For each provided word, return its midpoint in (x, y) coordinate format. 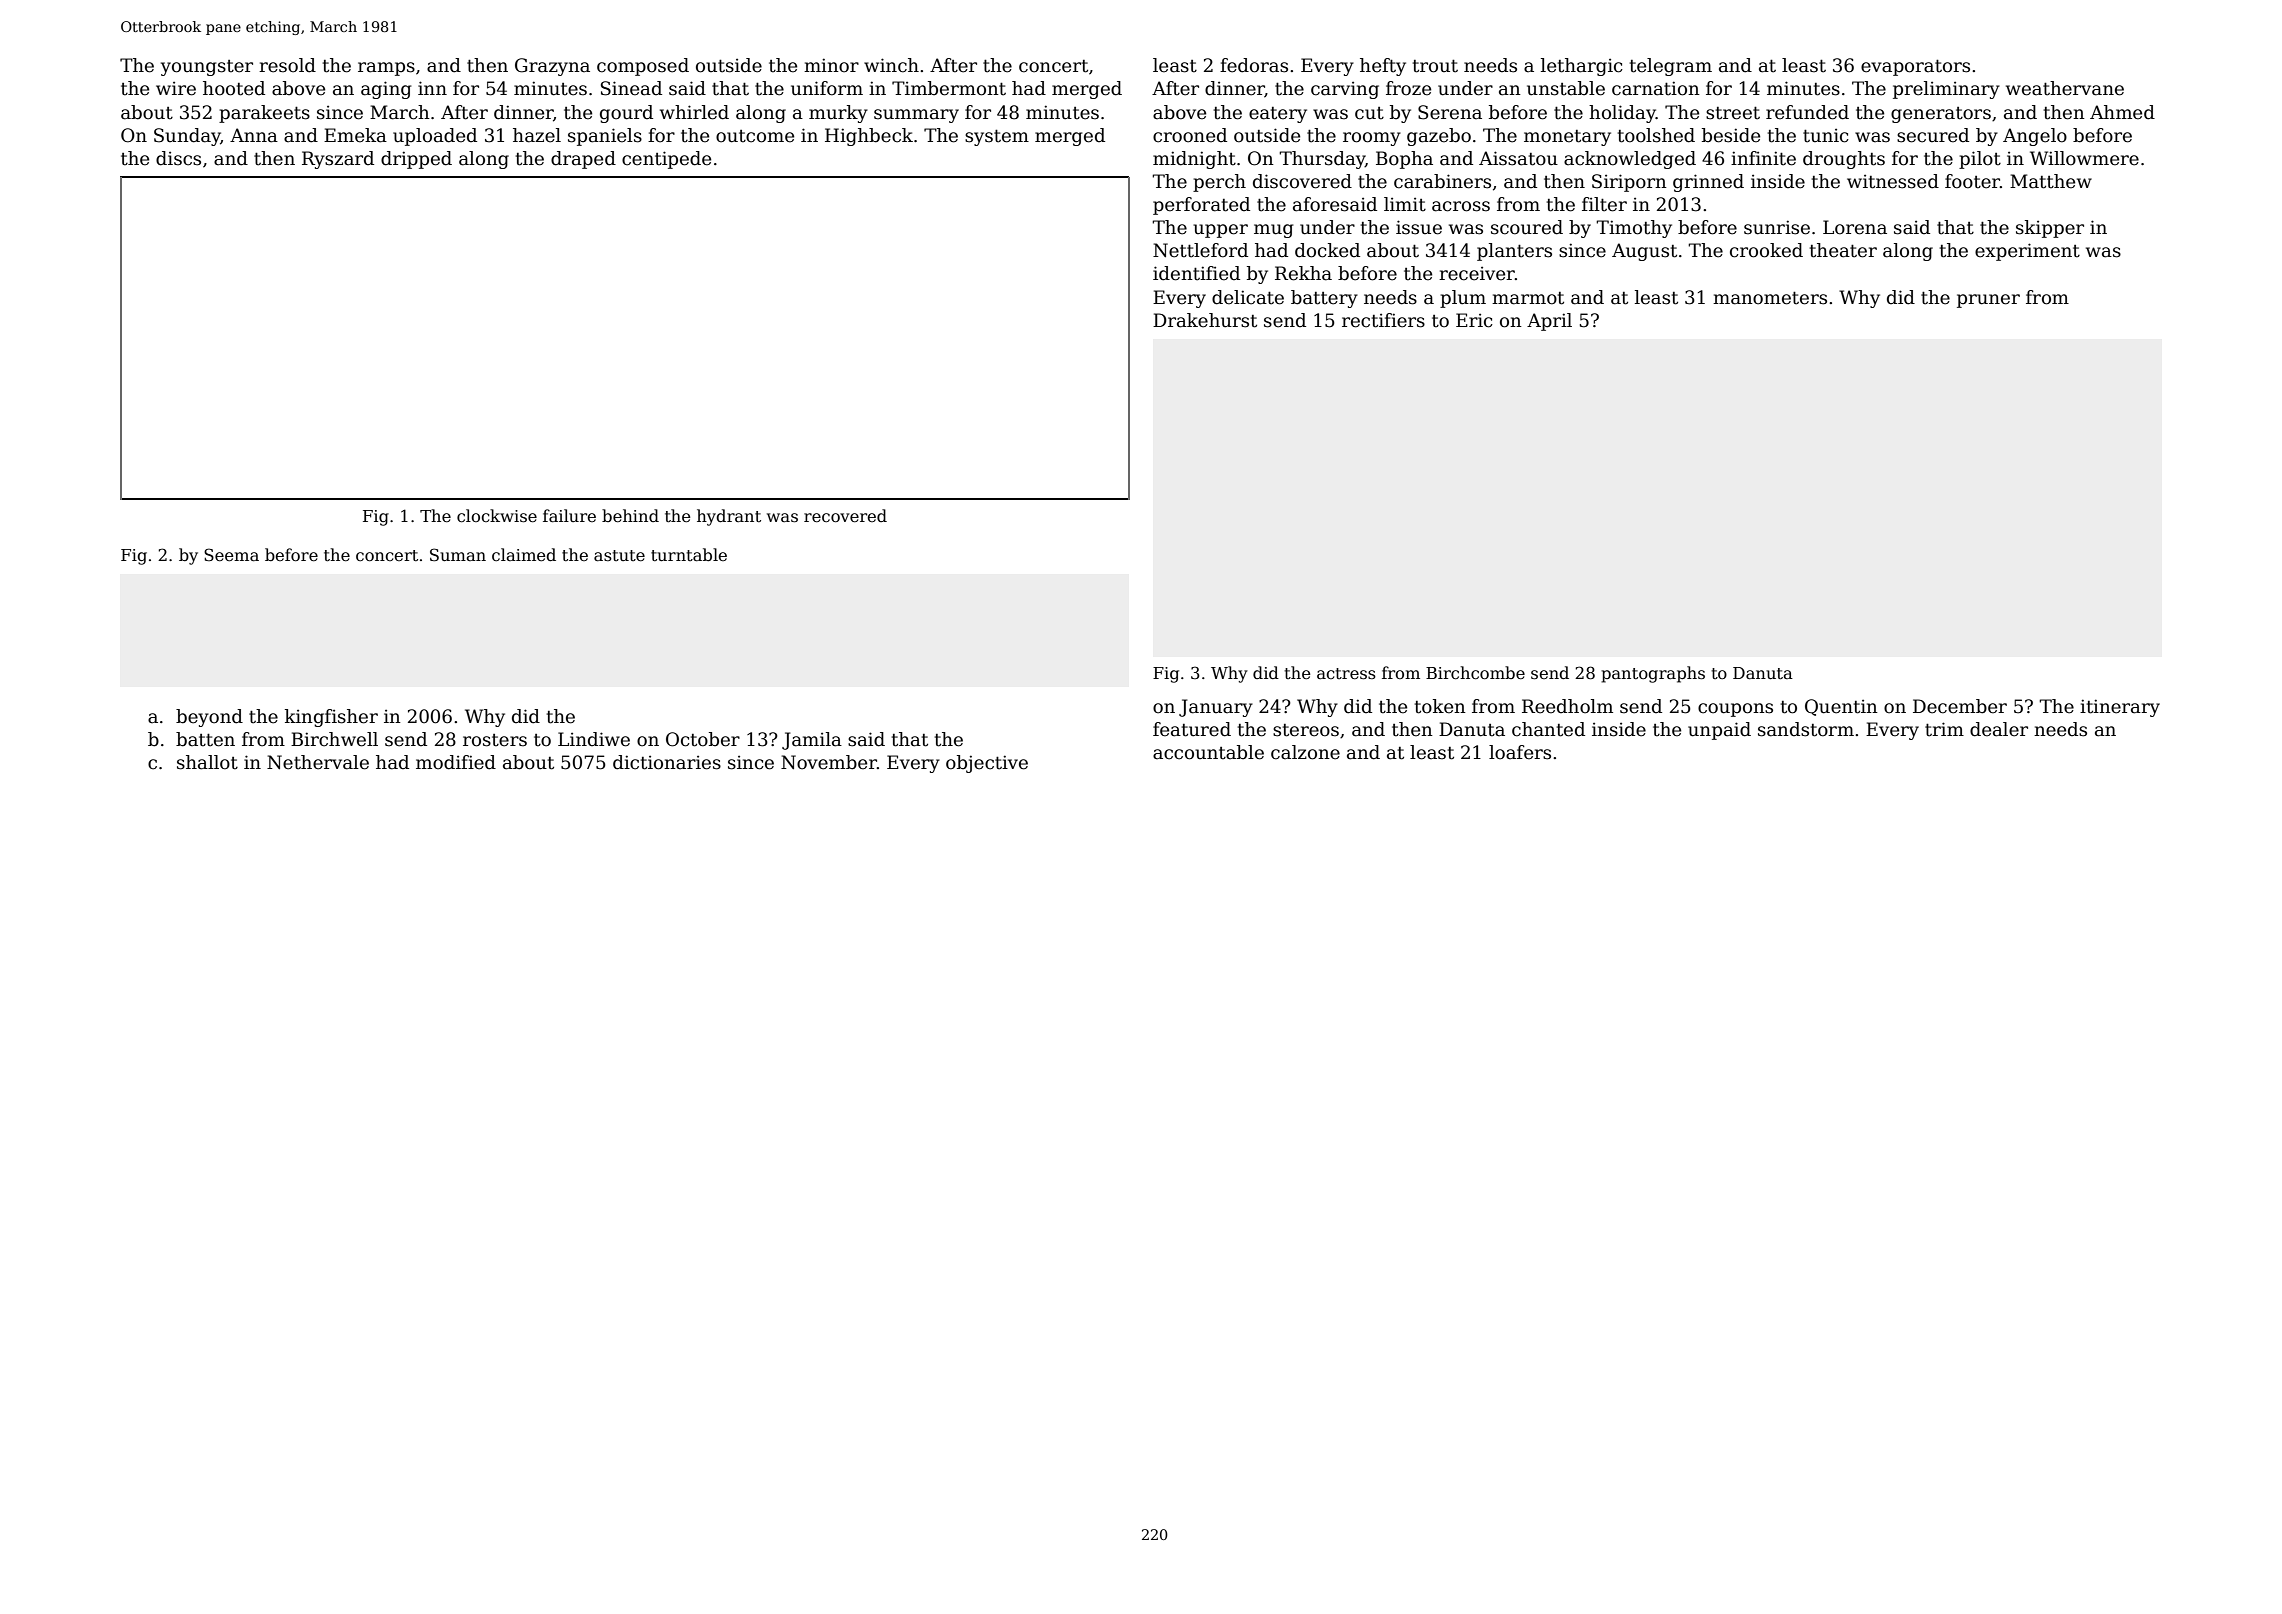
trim (1944, 729)
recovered (845, 516)
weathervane (2065, 88)
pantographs (1653, 674)
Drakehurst (1205, 320)
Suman (458, 555)
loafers (1520, 752)
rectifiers (1383, 320)
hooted (234, 88)
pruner (1988, 301)
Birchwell (334, 739)
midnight (1194, 160)
